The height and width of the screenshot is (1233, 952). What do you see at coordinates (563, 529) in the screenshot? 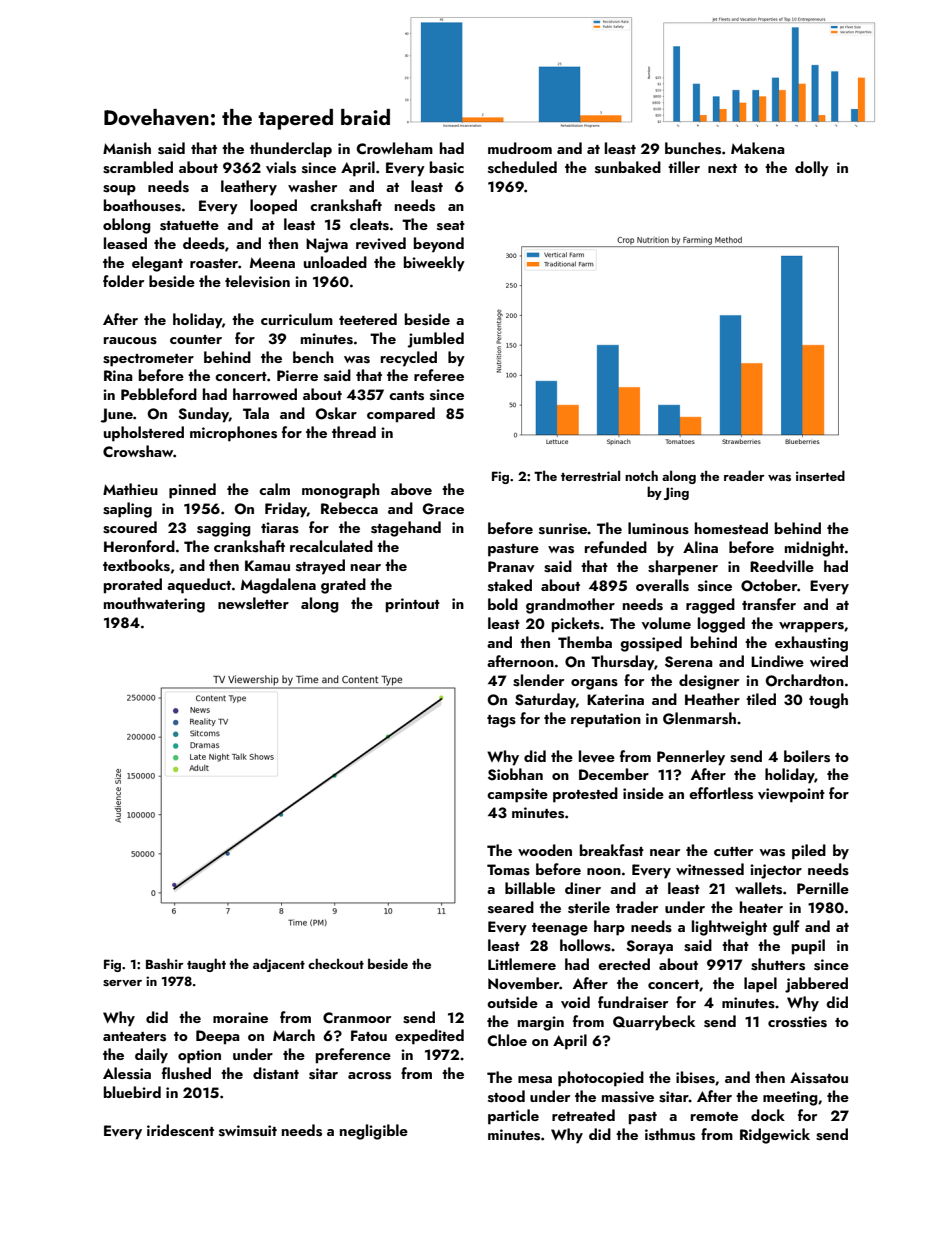
I see `sunrise` at bounding box center [563, 529].
